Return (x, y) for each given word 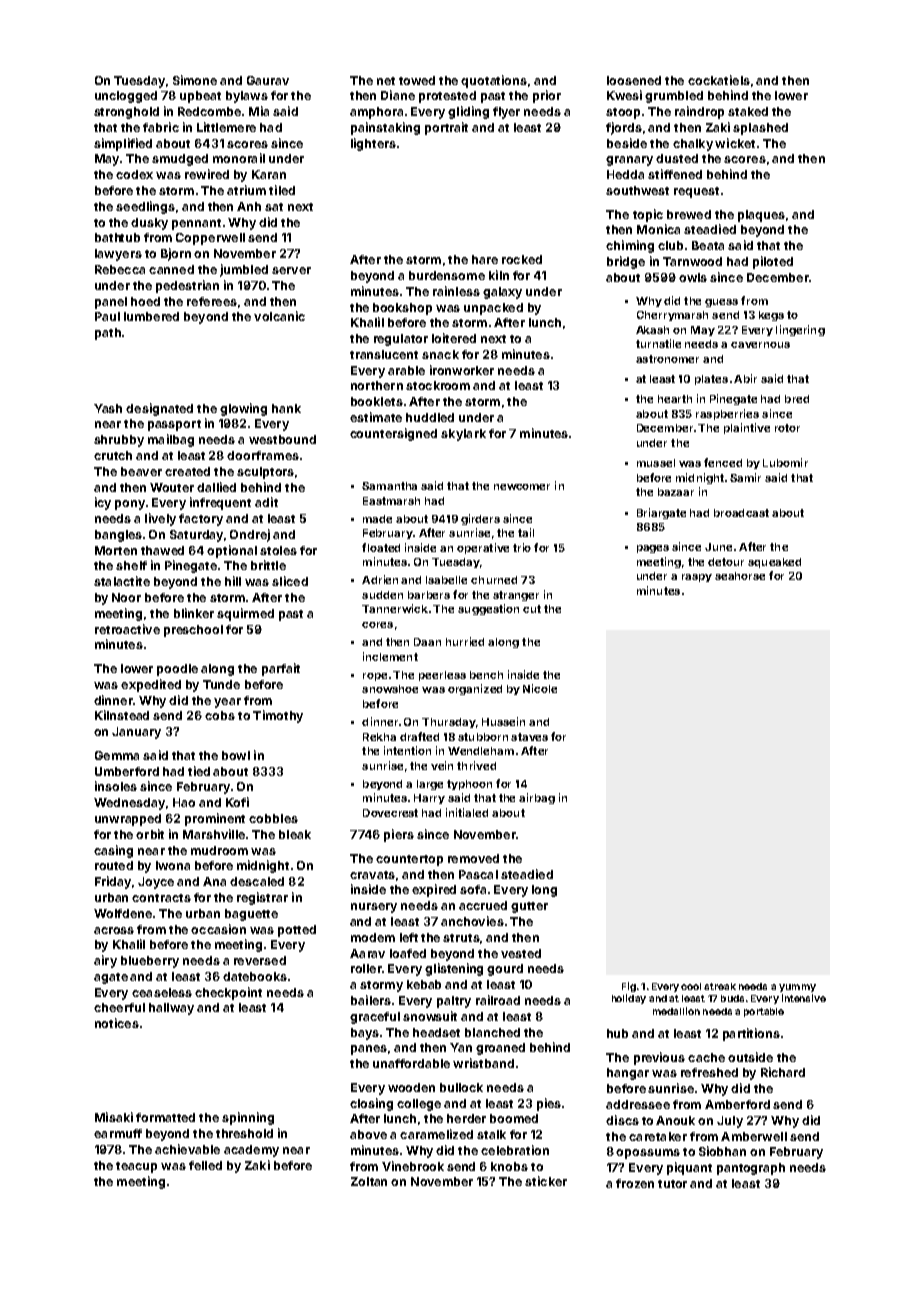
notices (117, 1023)
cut (532, 609)
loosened (634, 80)
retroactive (127, 629)
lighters (373, 144)
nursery (374, 908)
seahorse (740, 576)
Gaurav (268, 80)
